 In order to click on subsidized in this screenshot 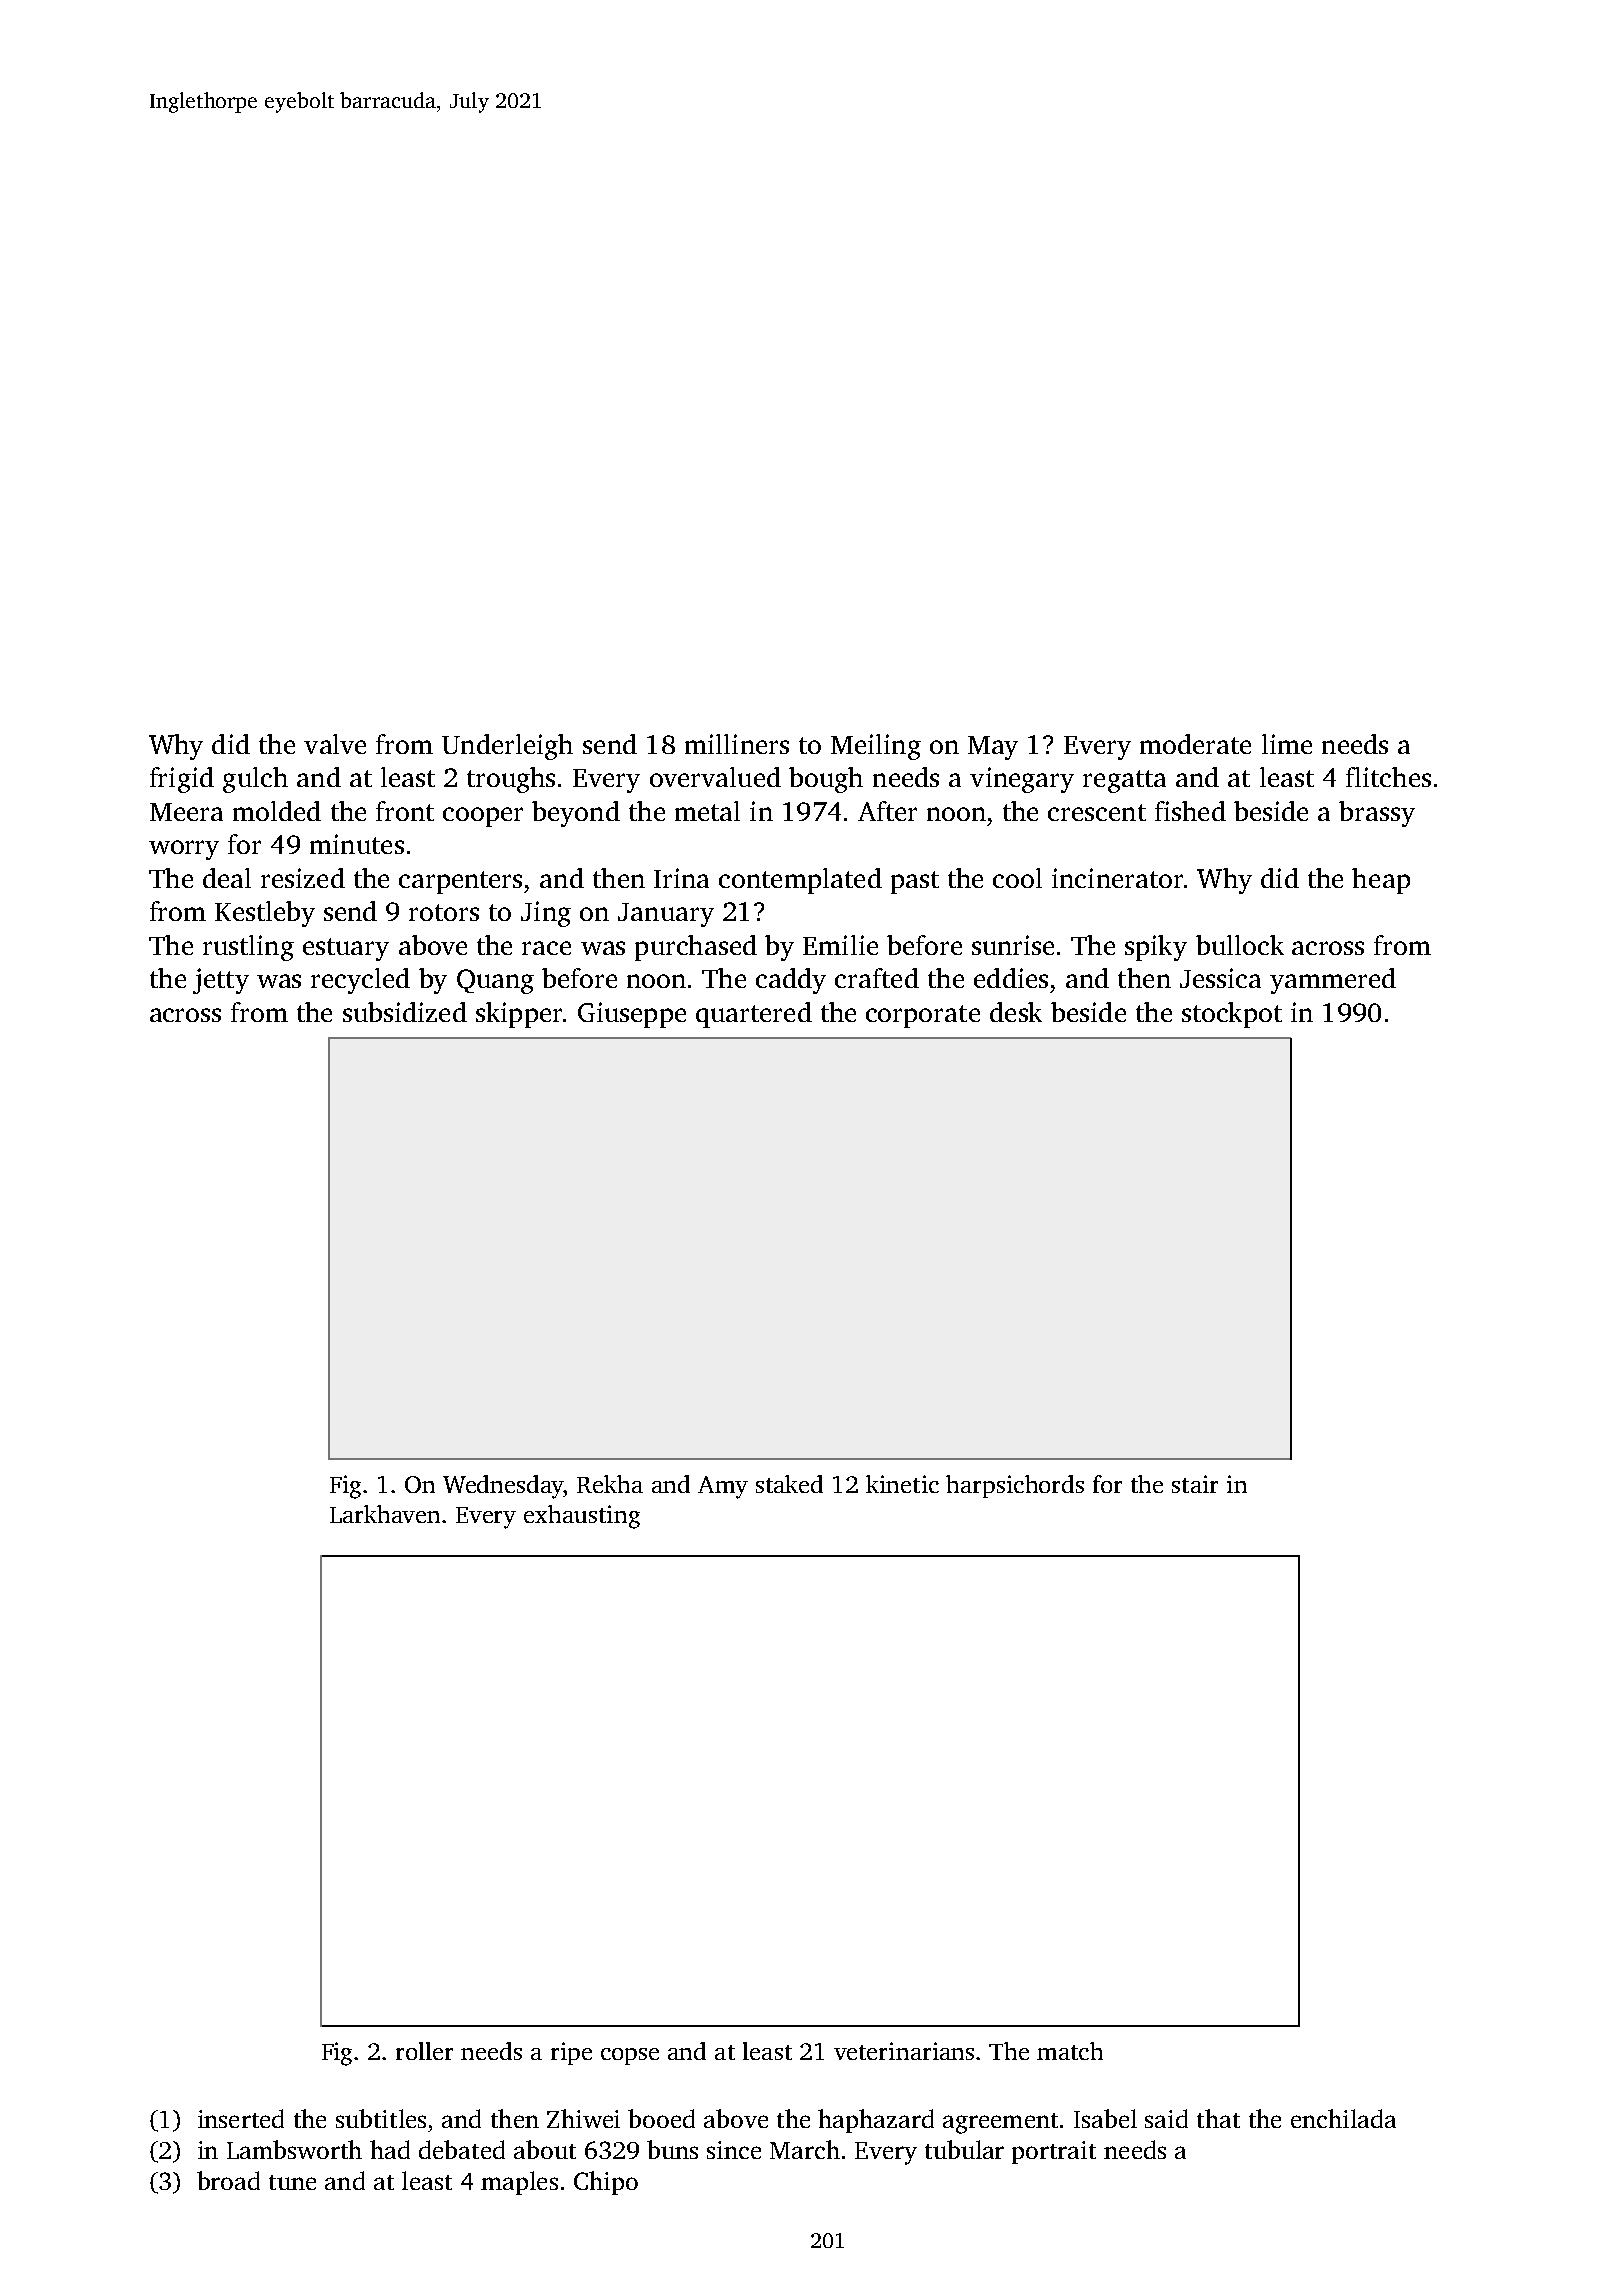, I will do `click(405, 1012)`.
